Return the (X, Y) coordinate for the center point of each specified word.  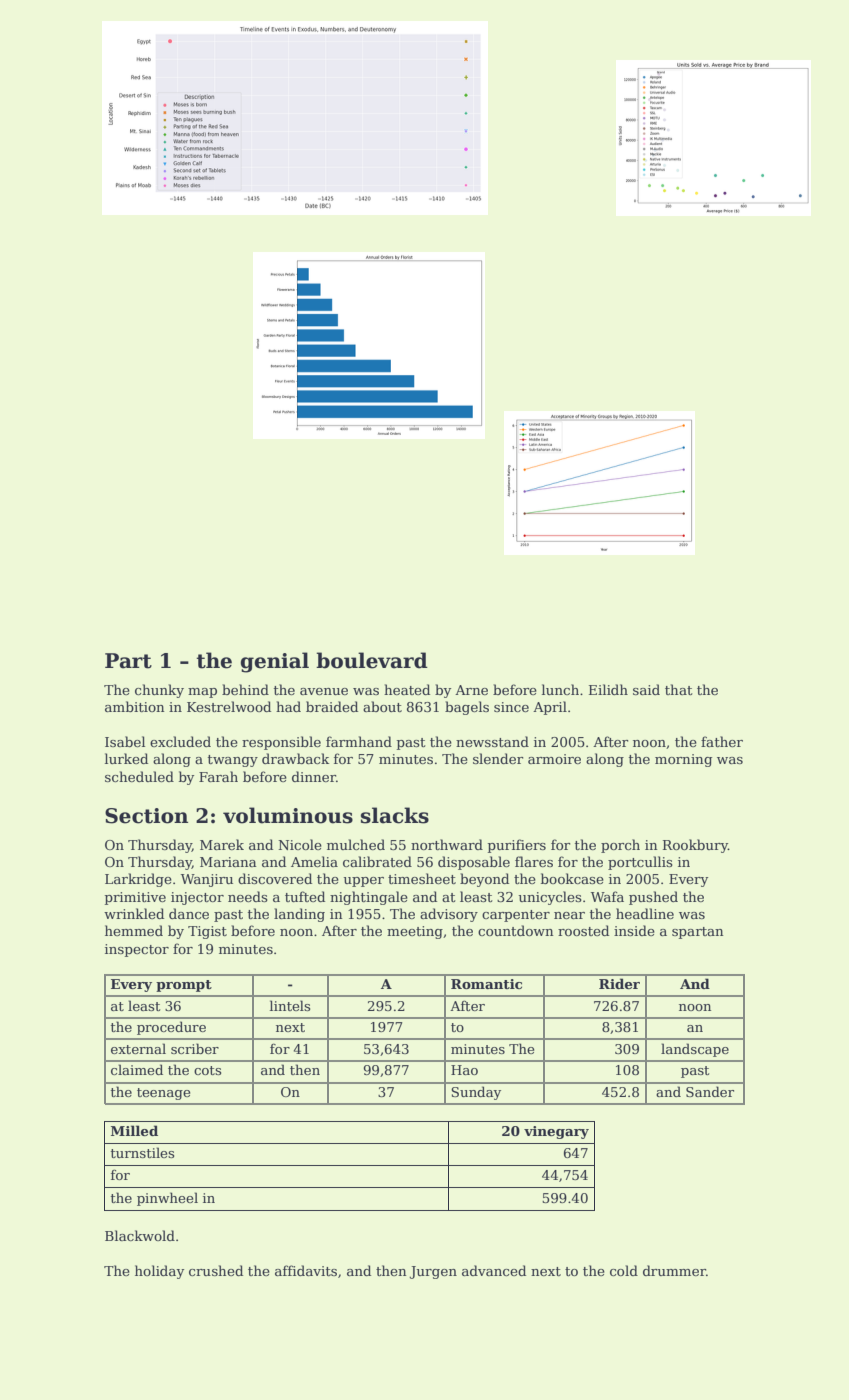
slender (498, 758)
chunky (159, 691)
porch (620, 846)
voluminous (288, 815)
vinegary (556, 1132)
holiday (159, 1272)
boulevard (372, 660)
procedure (171, 1028)
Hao (464, 1070)
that (678, 689)
